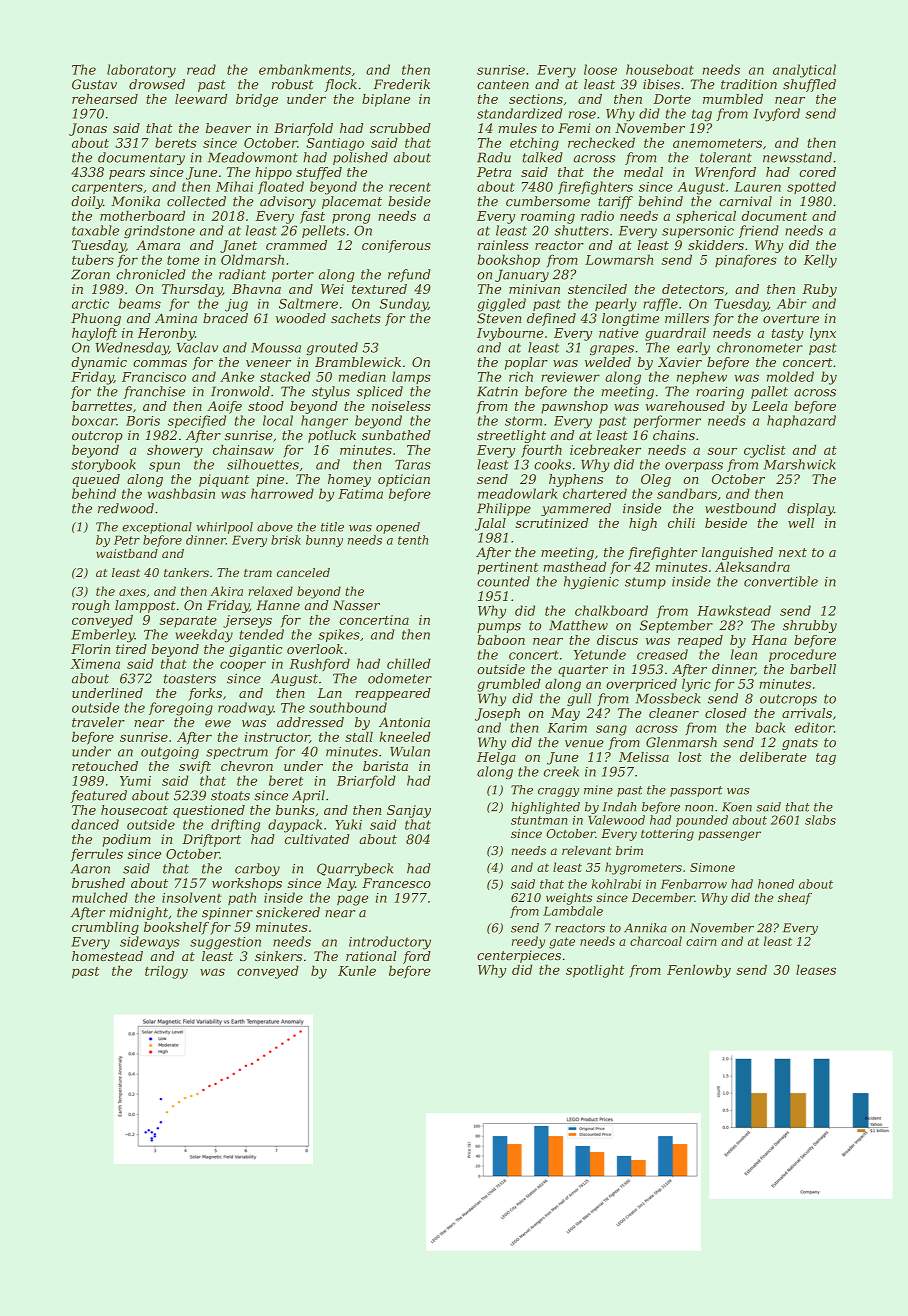  What do you see at coordinates (501, 640) in the screenshot?
I see `baboon` at bounding box center [501, 640].
